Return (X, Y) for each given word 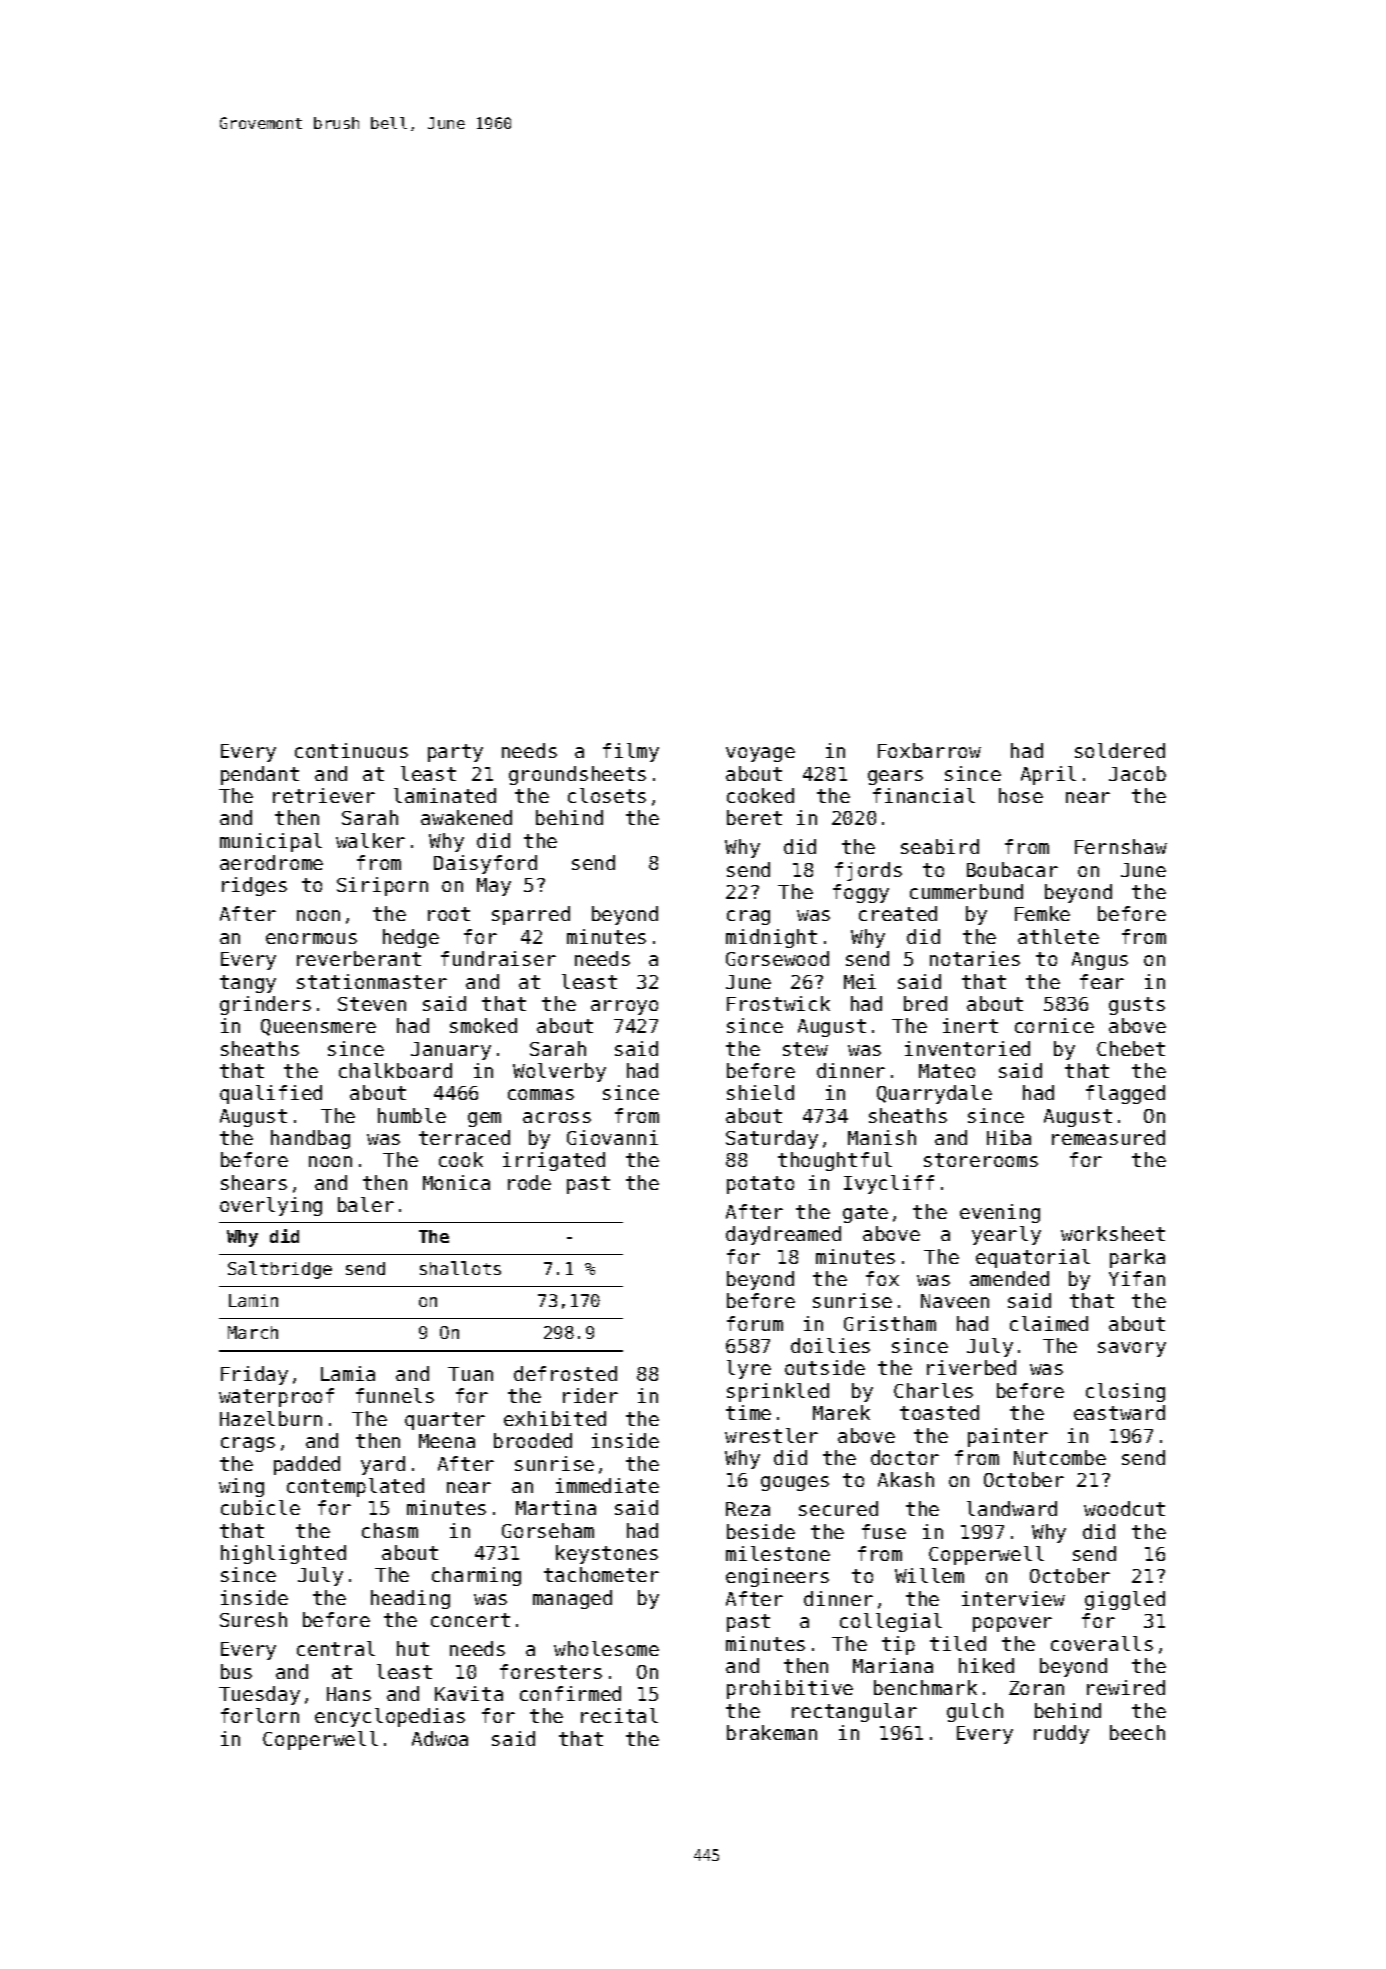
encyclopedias (390, 1717)
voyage (760, 754)
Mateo (947, 1071)
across (557, 1117)
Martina (556, 1507)
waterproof (276, 1397)
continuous (351, 750)
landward (1012, 1508)
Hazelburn (271, 1418)
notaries (975, 958)
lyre (749, 1369)
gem (484, 1119)
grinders (265, 1005)
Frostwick (778, 1003)
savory (1132, 1349)
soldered (1120, 750)
